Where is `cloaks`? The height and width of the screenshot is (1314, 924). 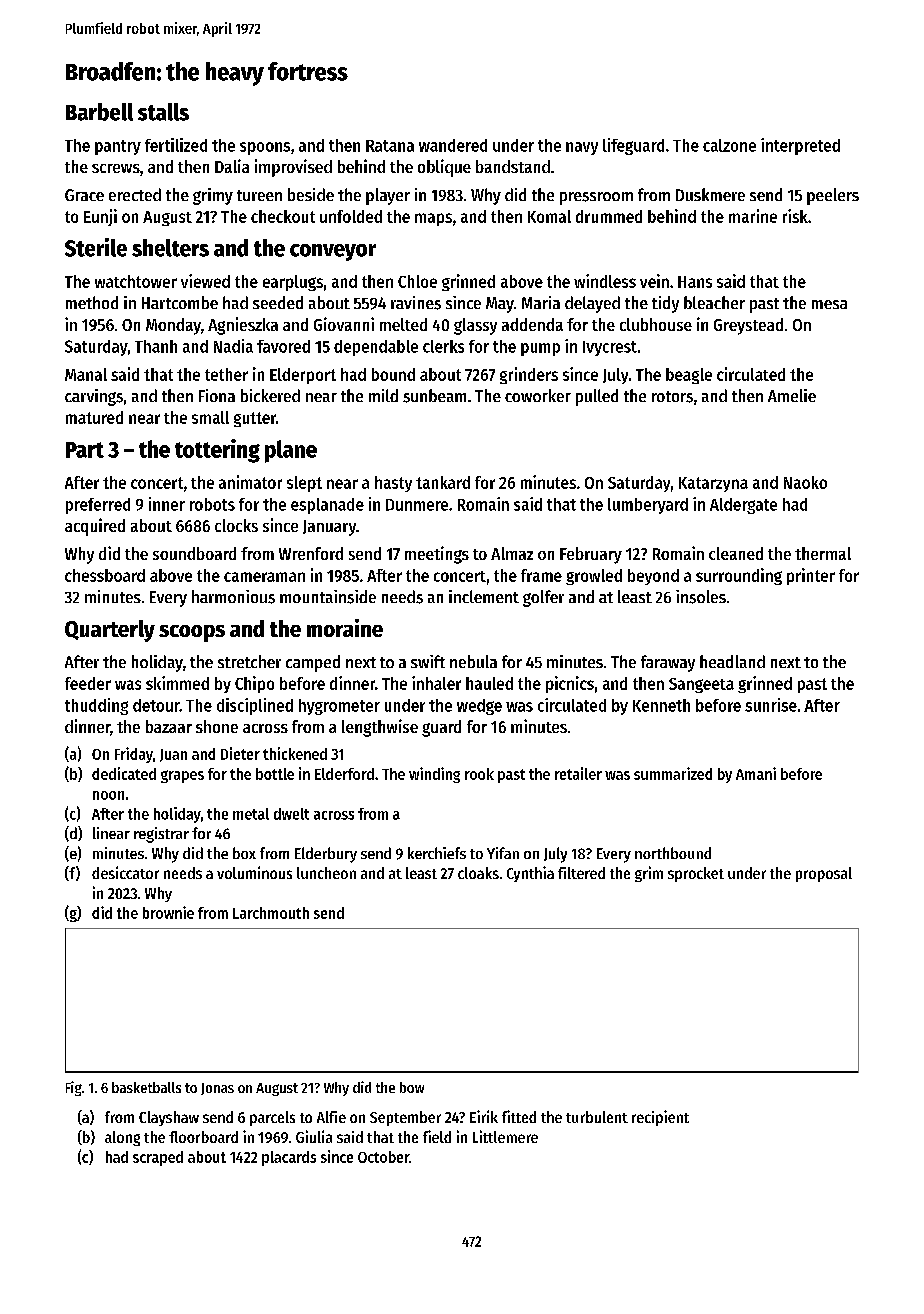 cloaks is located at coordinates (478, 873).
